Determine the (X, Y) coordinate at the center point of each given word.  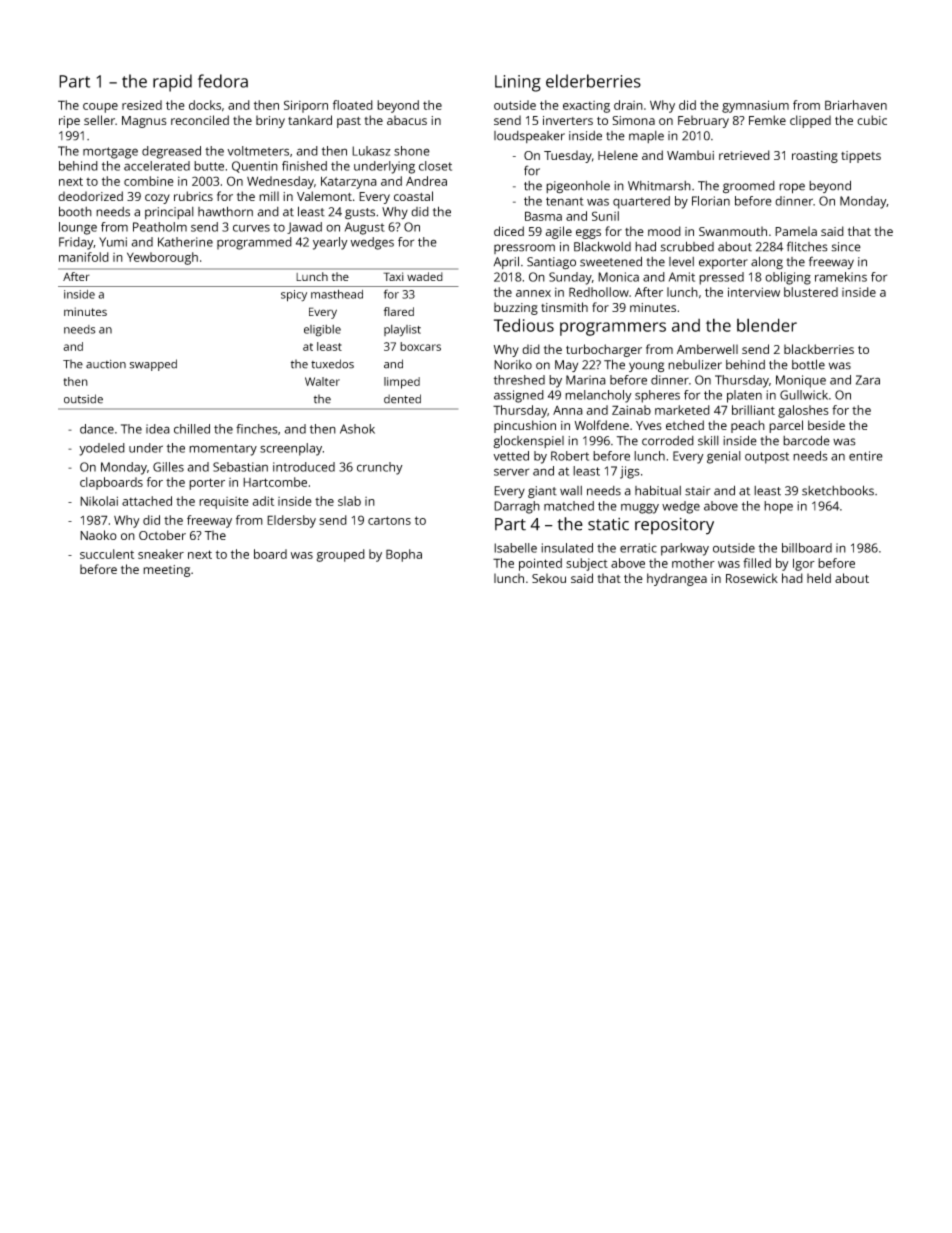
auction (106, 364)
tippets (861, 157)
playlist (402, 331)
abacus (407, 120)
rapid (172, 83)
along (767, 263)
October (162, 535)
